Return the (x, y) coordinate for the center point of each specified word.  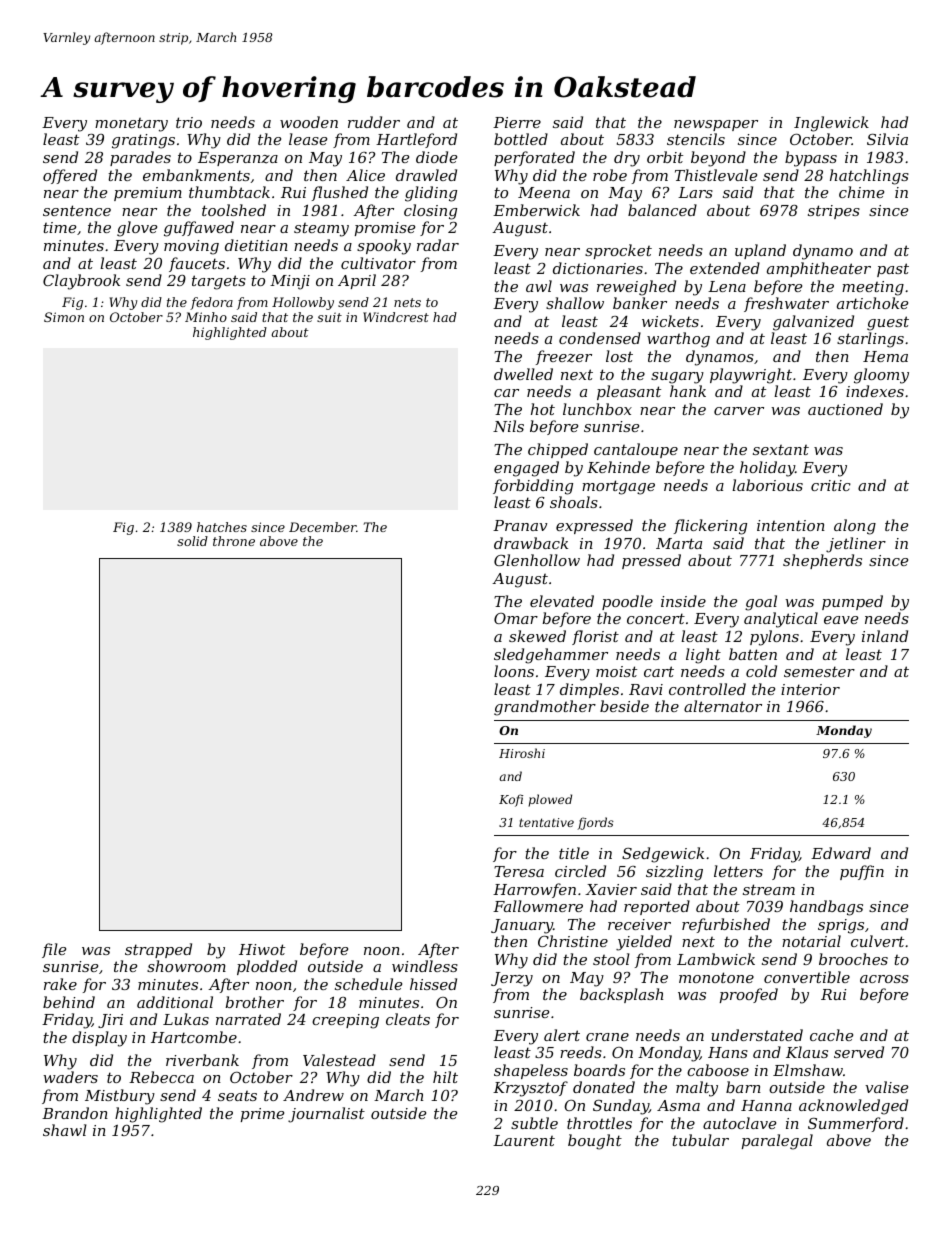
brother (254, 1002)
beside (624, 706)
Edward (841, 853)
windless (425, 966)
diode (436, 157)
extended (725, 268)
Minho (206, 317)
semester (819, 671)
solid (192, 541)
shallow (575, 303)
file (54, 950)
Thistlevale (716, 175)
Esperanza (238, 159)
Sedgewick (663, 855)
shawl (65, 1130)
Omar (516, 618)
